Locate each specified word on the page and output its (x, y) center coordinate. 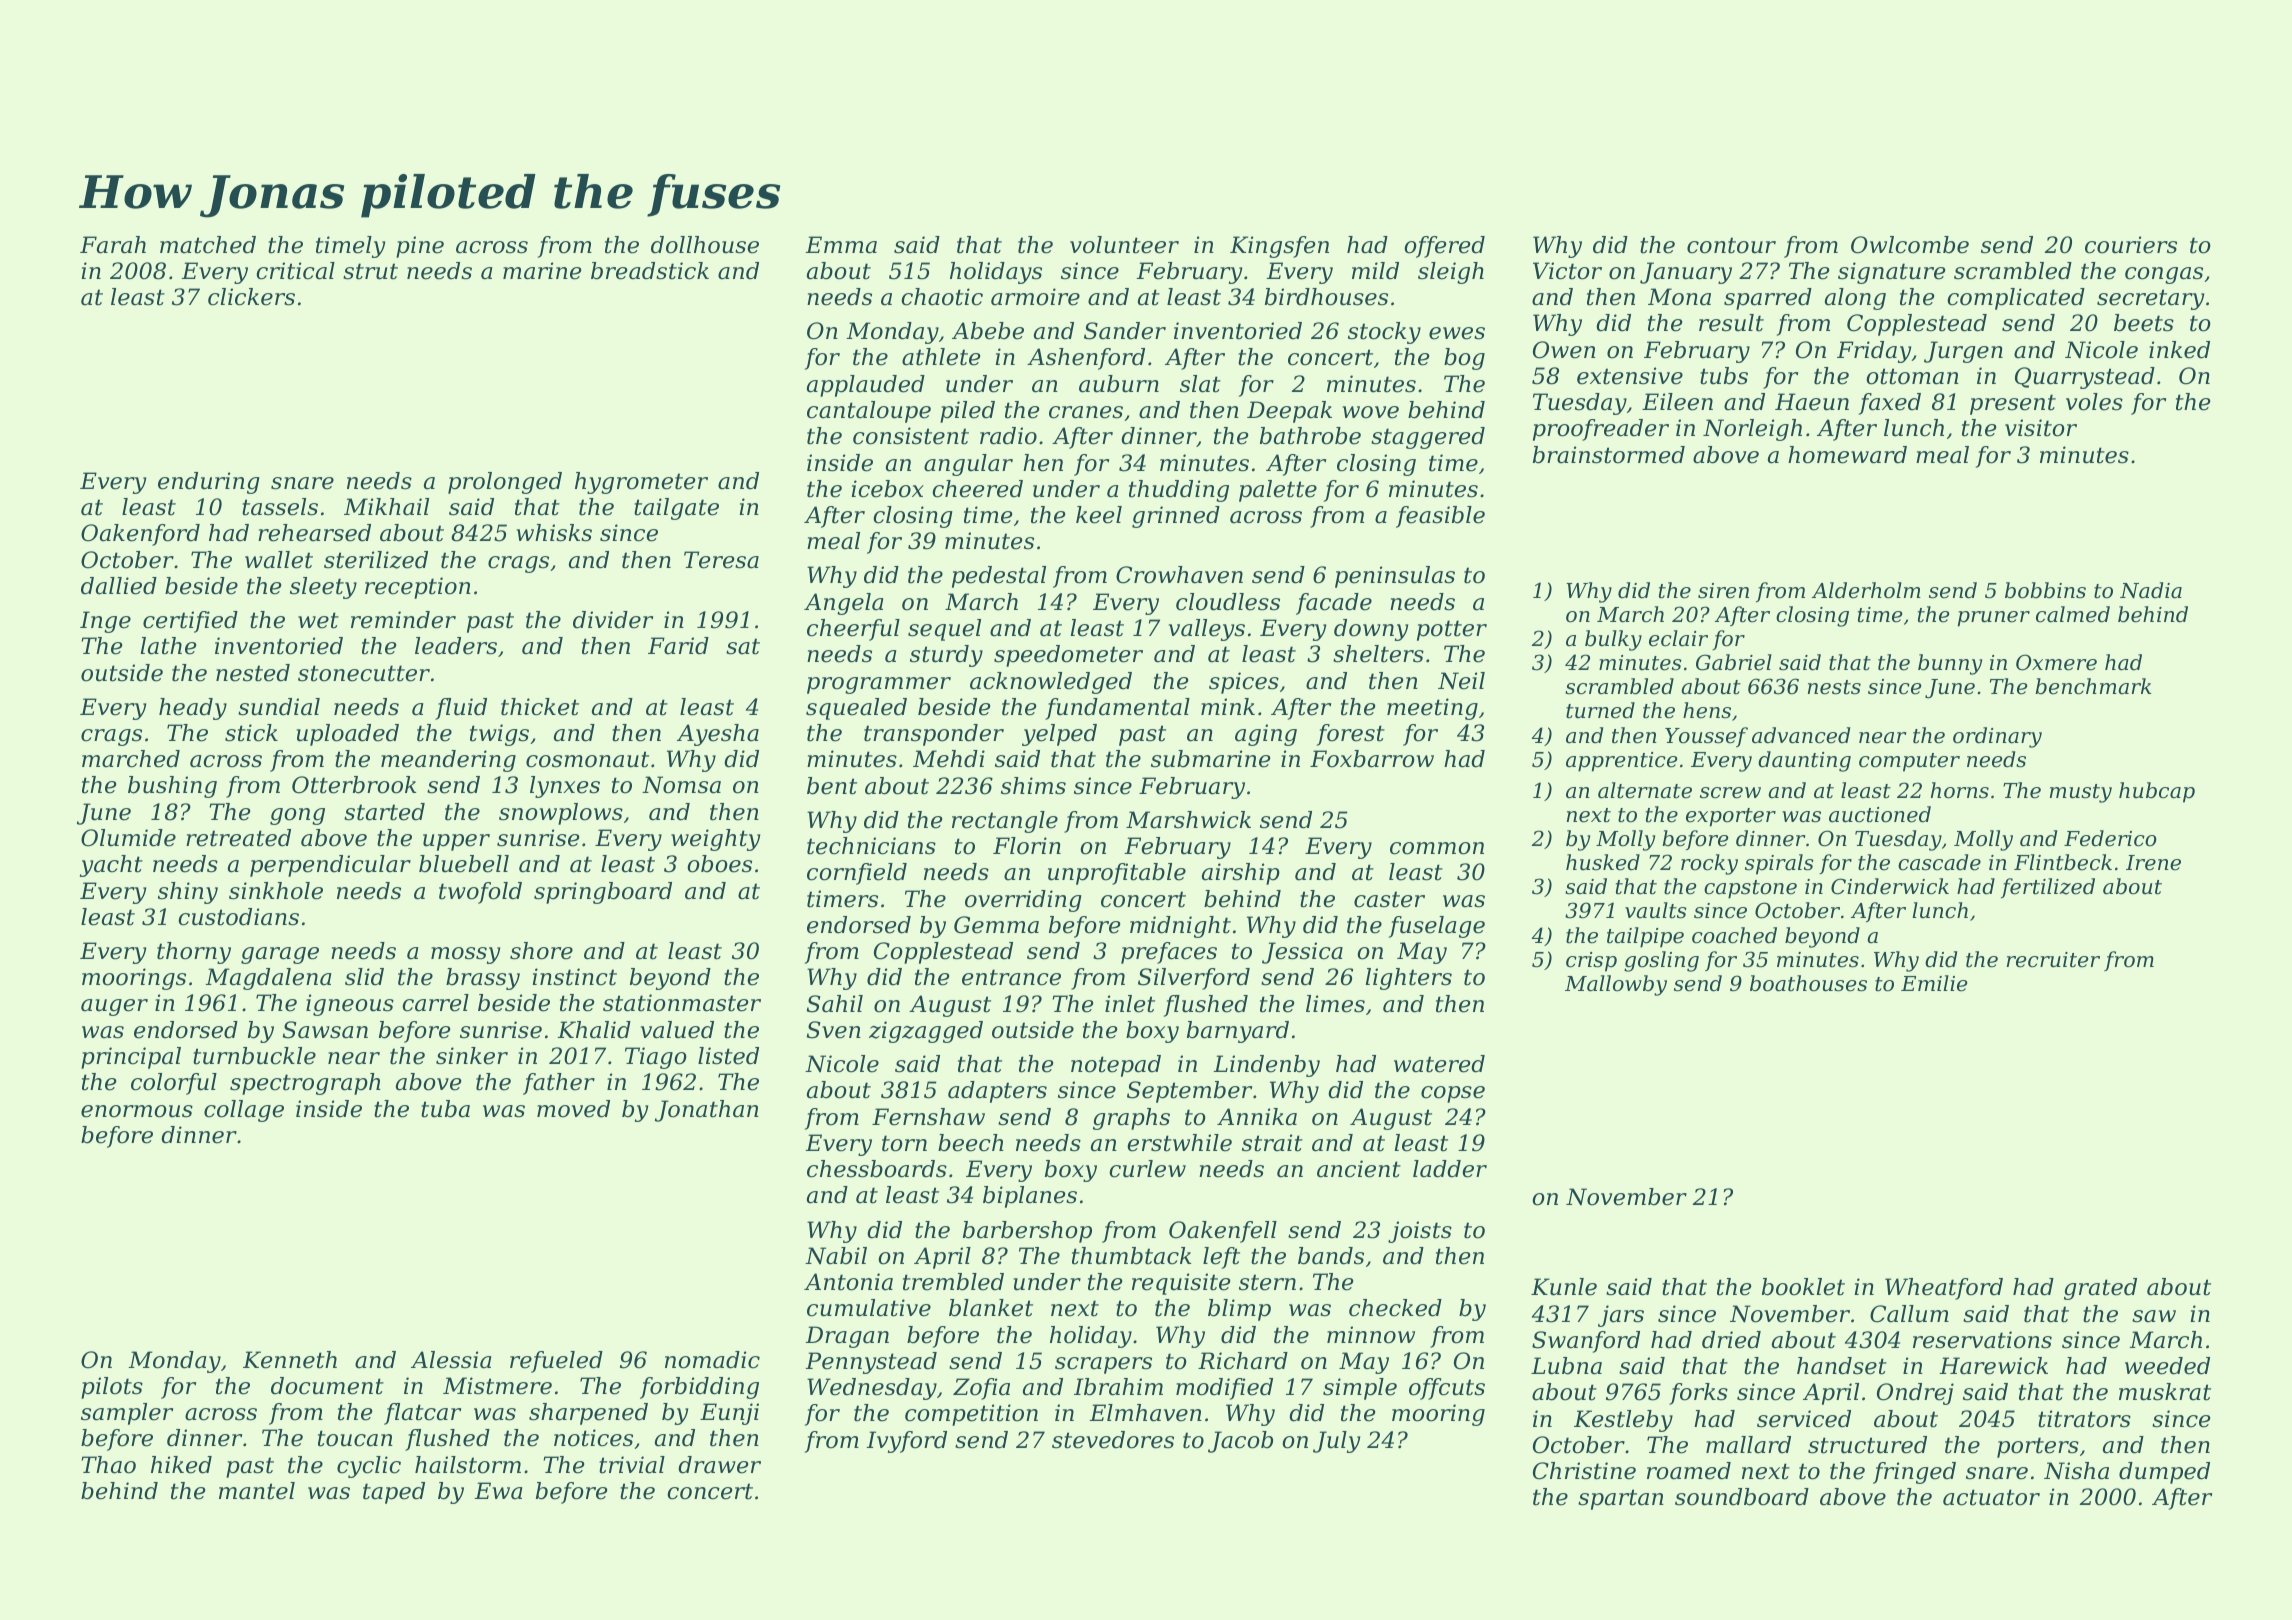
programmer (879, 685)
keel (1099, 515)
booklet (1803, 1287)
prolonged (505, 483)
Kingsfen (1279, 247)
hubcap (2157, 792)
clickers (251, 297)
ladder (1450, 1169)
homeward (1847, 455)
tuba (445, 1109)
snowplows (561, 814)
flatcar (422, 1414)
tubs (1724, 376)
